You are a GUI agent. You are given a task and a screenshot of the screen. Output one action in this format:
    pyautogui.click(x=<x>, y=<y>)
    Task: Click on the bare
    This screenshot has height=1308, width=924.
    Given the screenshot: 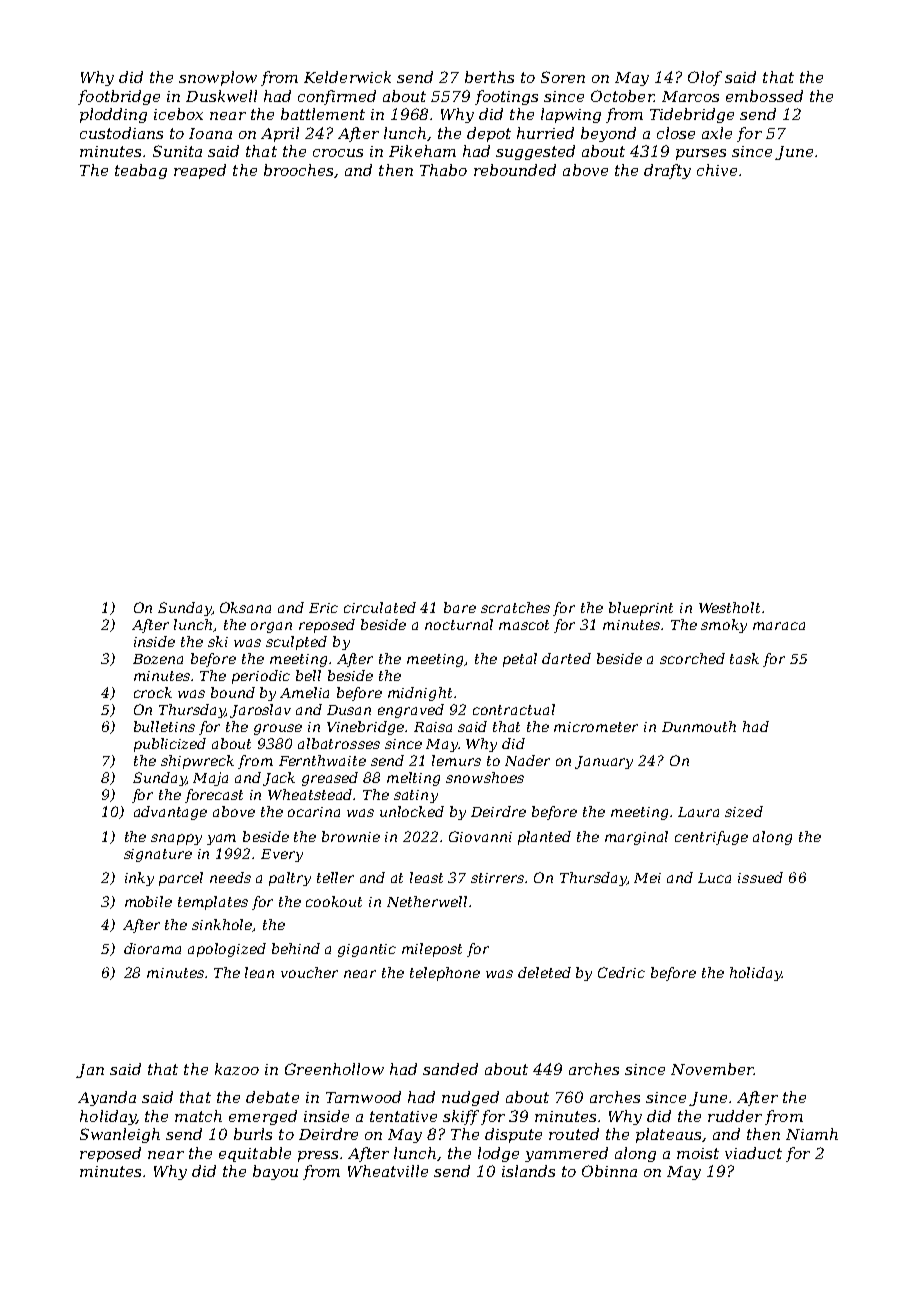 What is the action you would take?
    pyautogui.click(x=460, y=607)
